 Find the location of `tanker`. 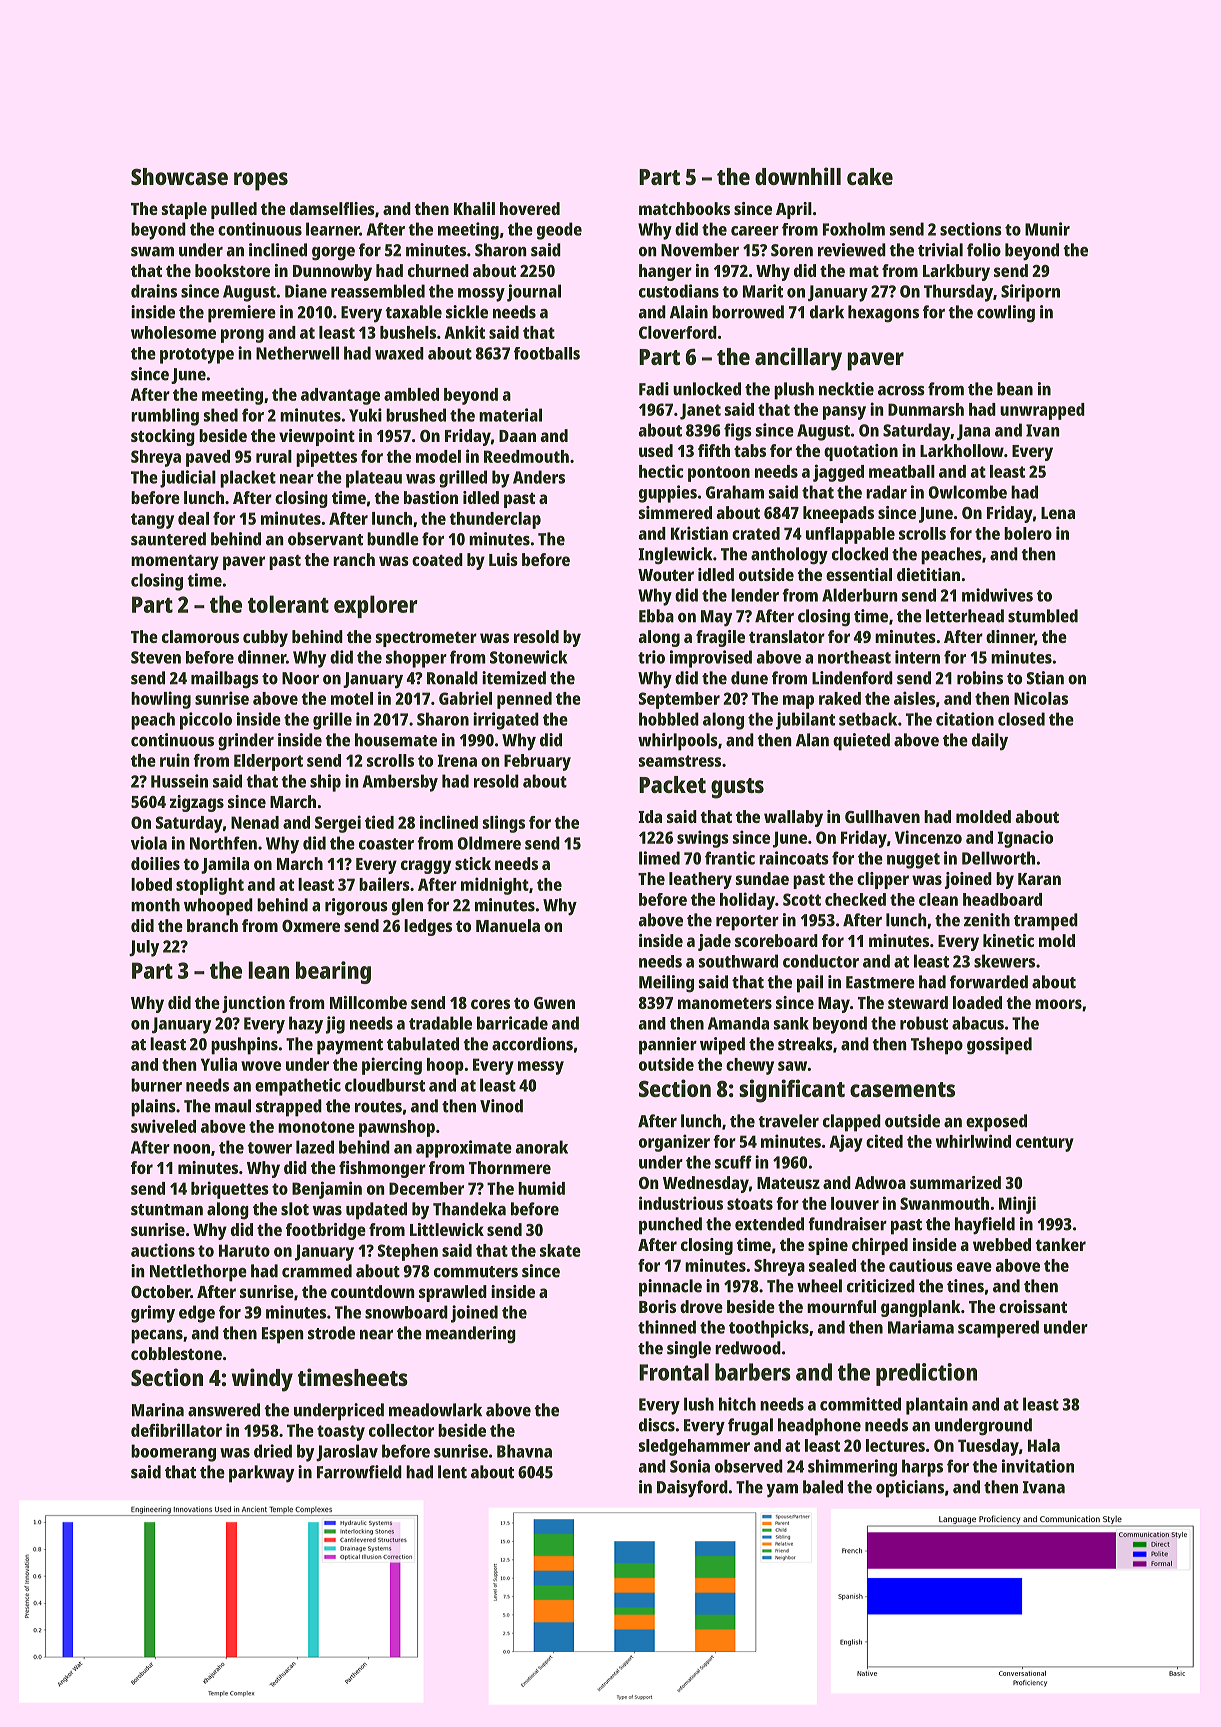

tanker is located at coordinates (1060, 1244).
